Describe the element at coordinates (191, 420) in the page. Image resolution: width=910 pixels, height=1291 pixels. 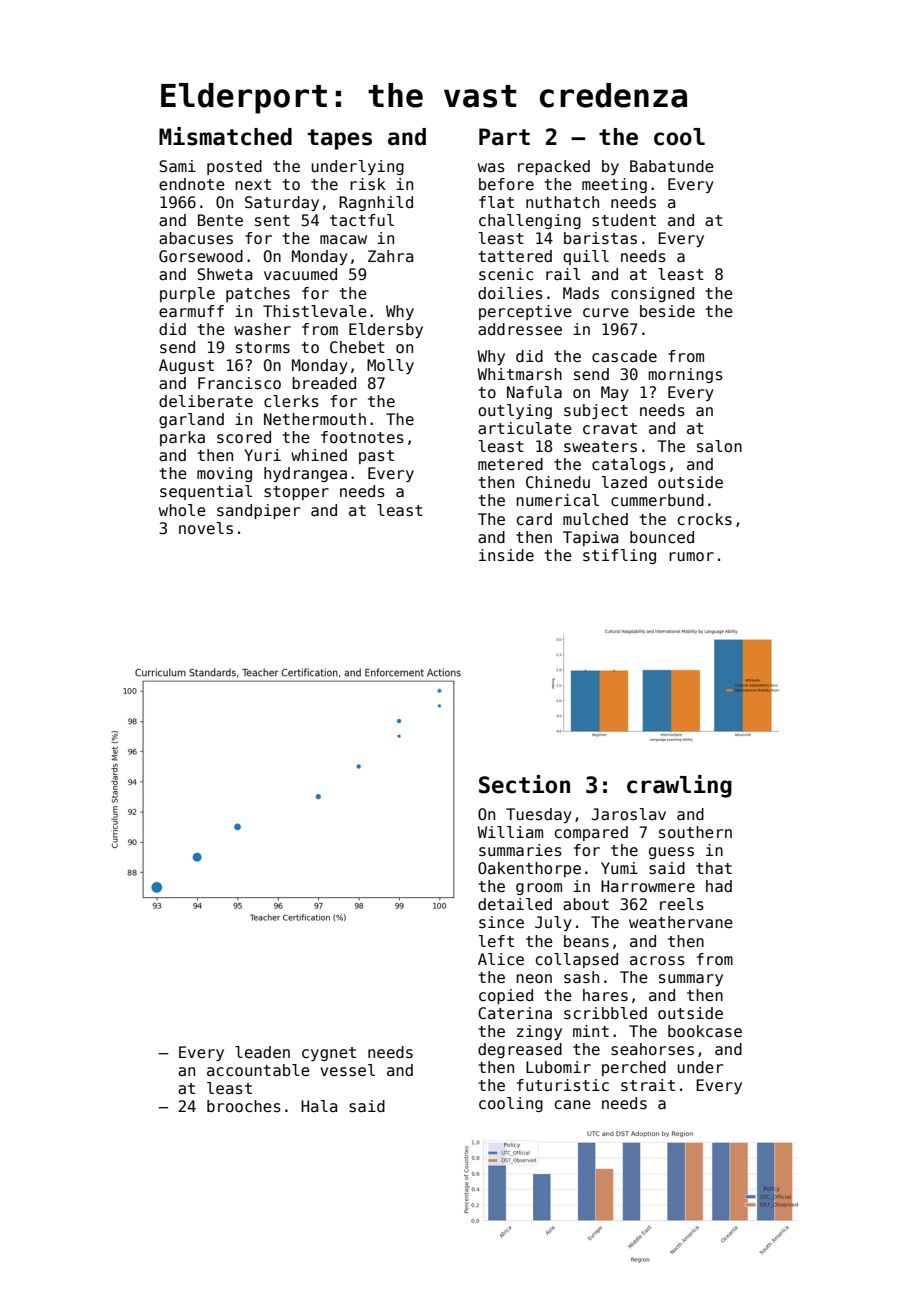
I see `garland` at that location.
